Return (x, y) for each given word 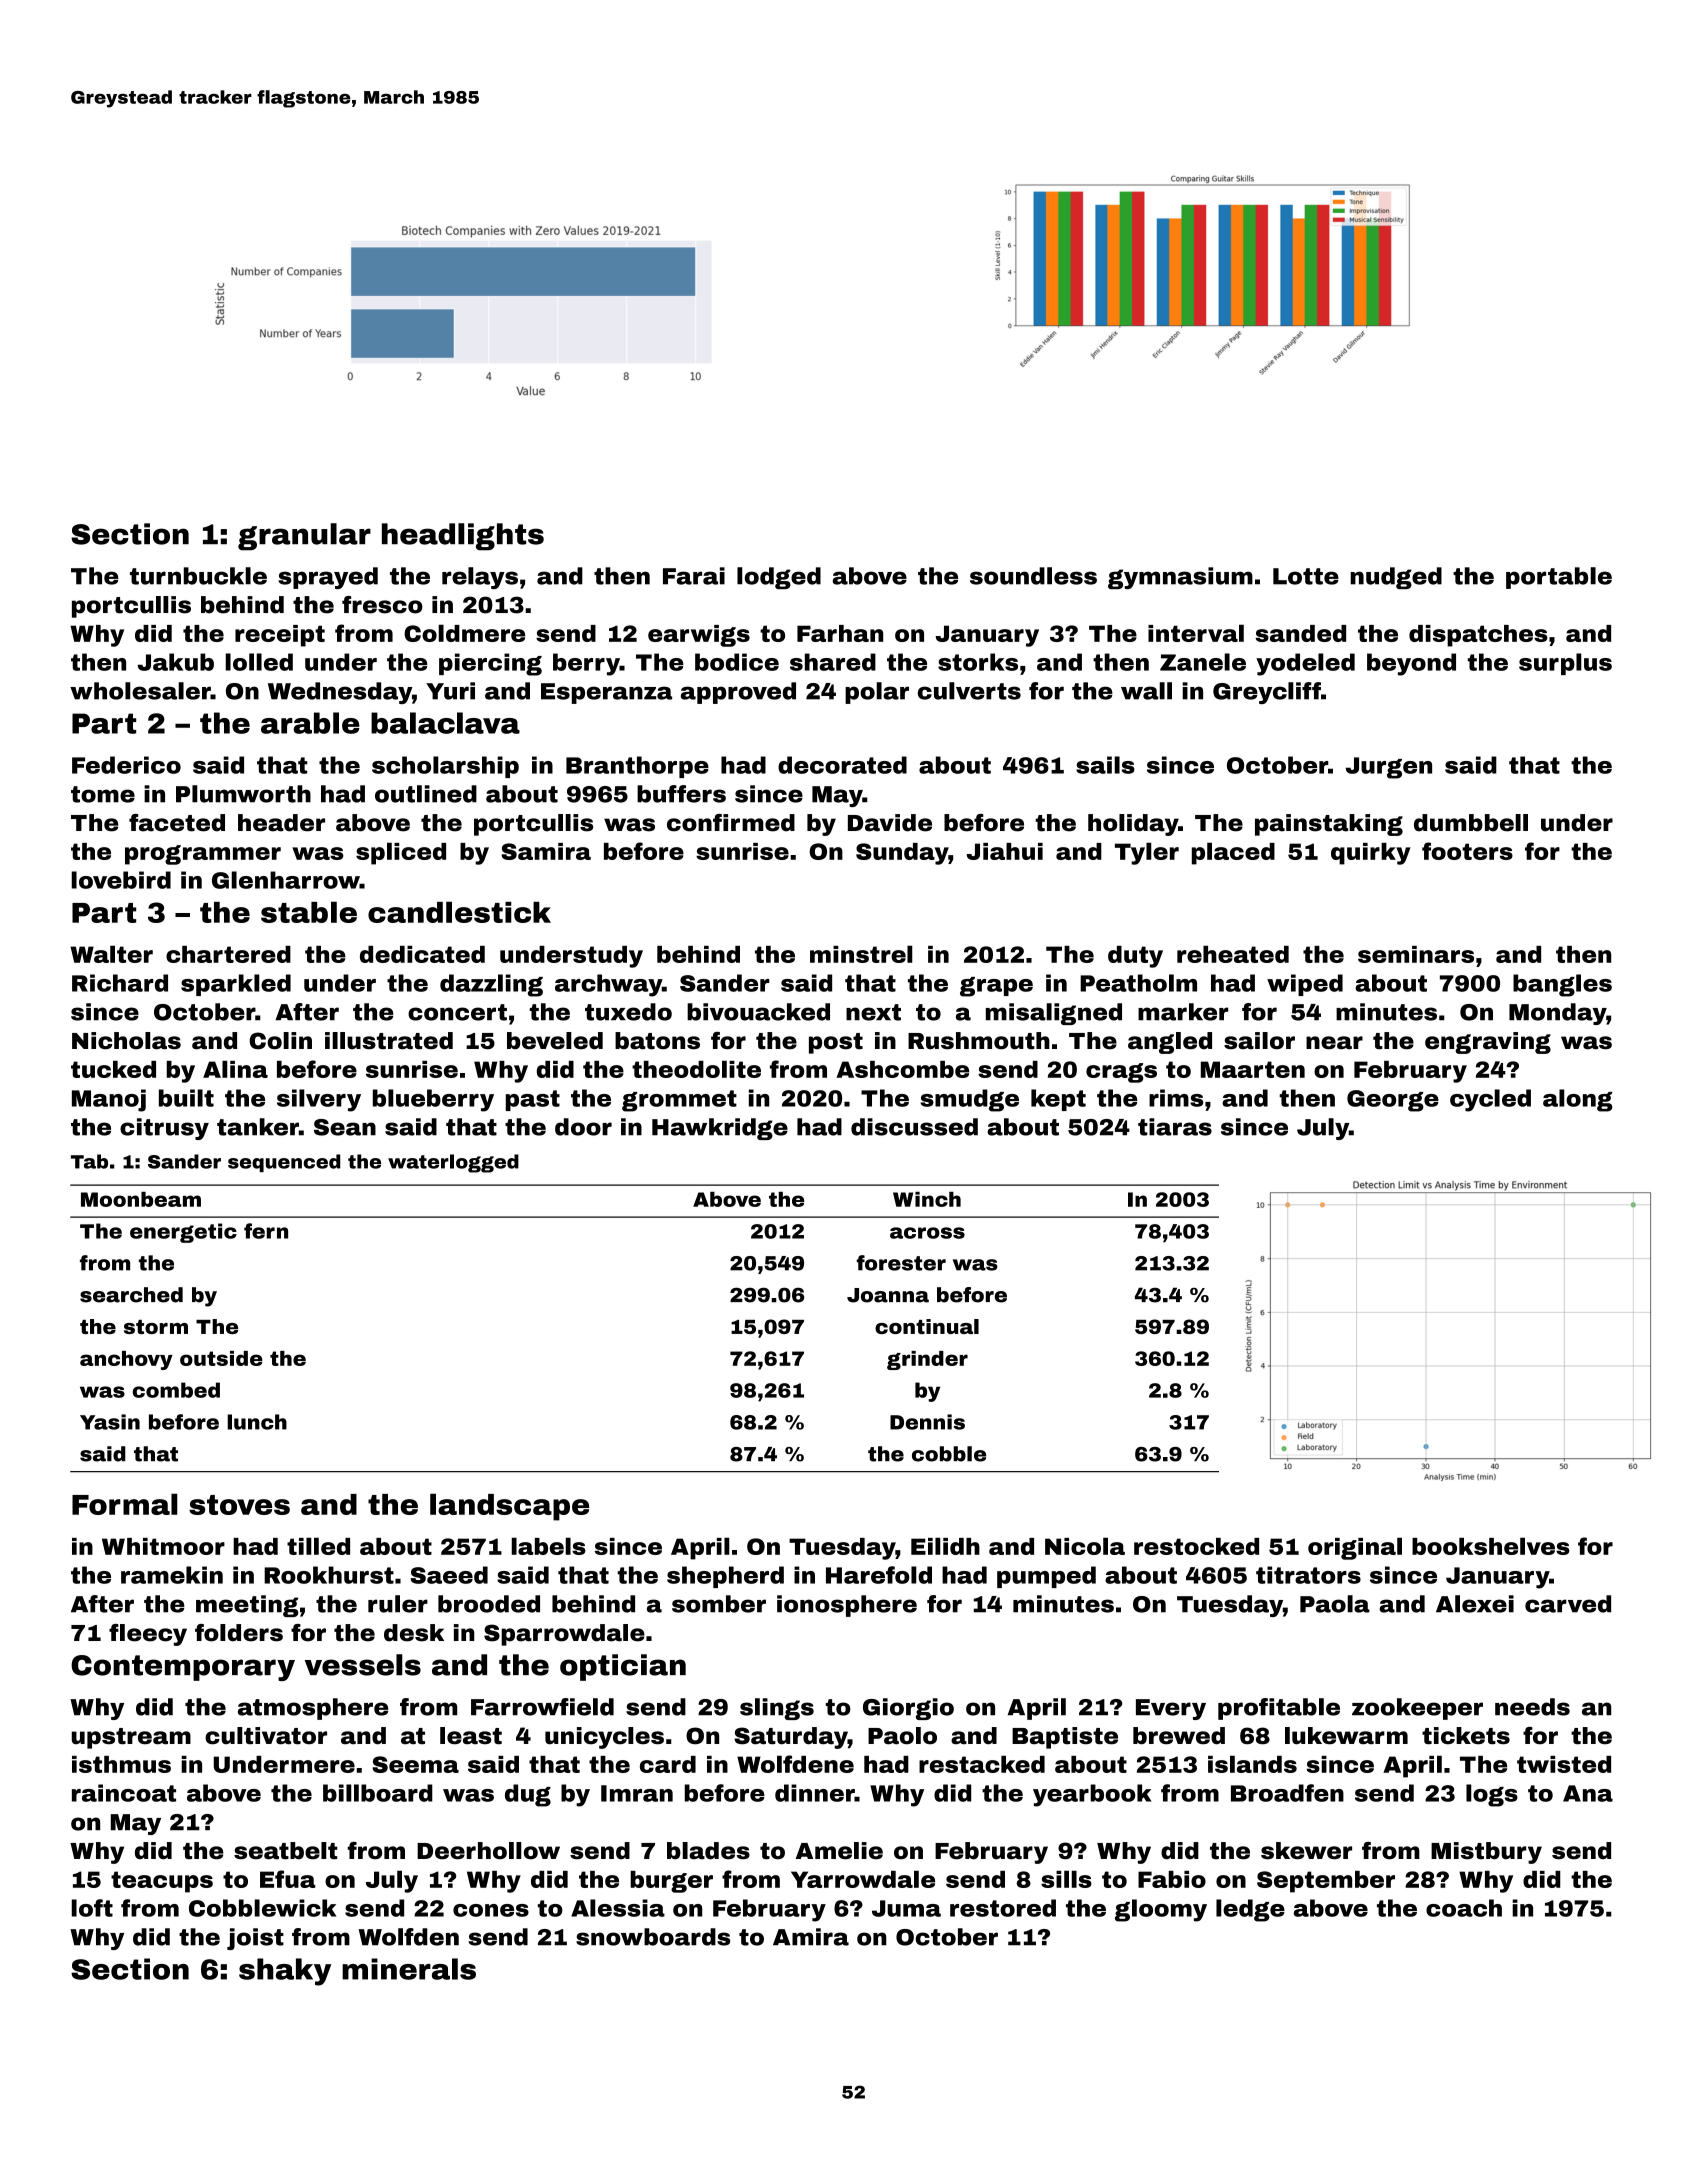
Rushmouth (979, 1041)
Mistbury (1486, 1853)
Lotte (1306, 576)
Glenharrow (286, 880)
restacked (982, 1764)
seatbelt (285, 1851)
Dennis (927, 1422)
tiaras (1175, 1127)
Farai (694, 576)
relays (480, 578)
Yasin (110, 1422)
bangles (1562, 985)
